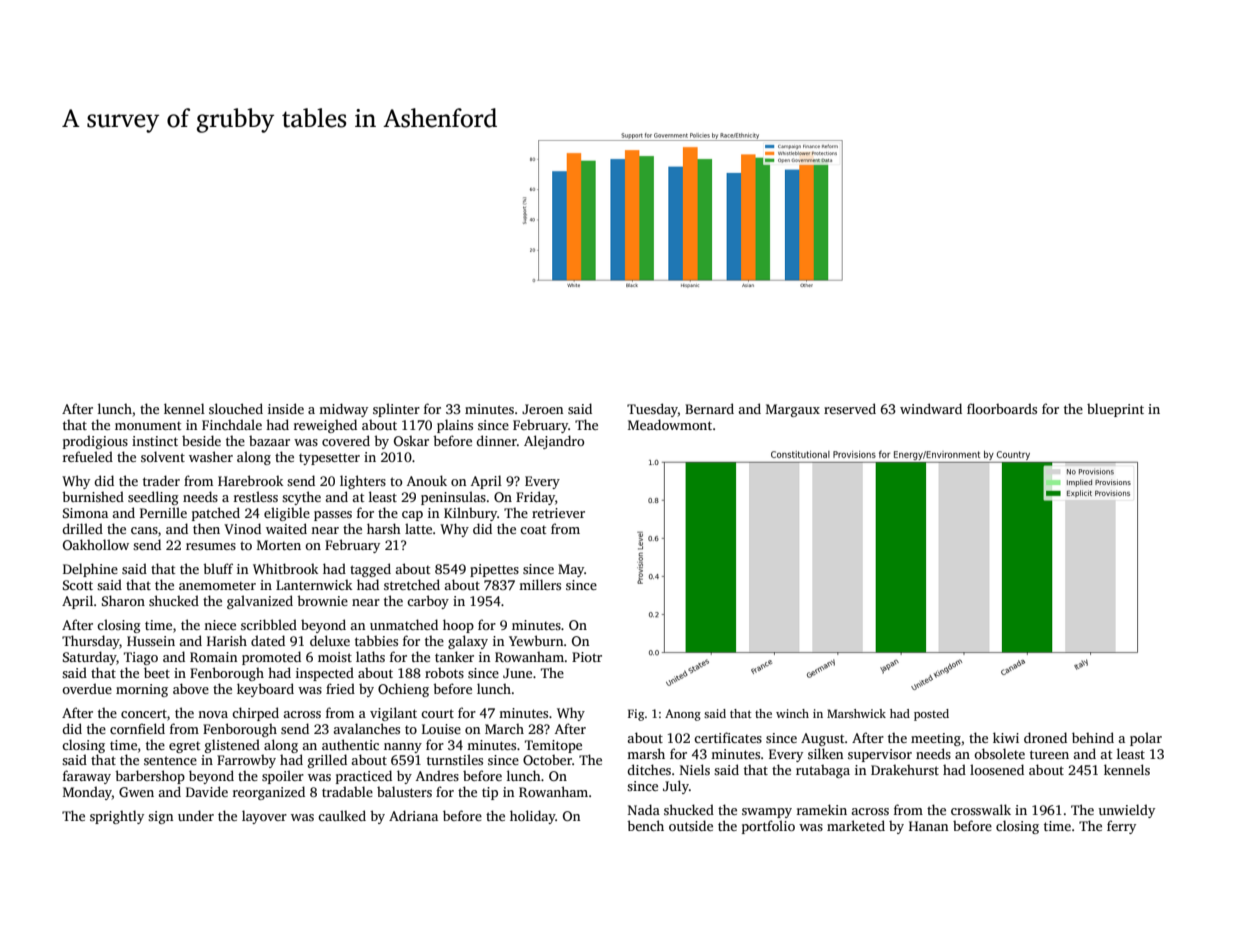 The image size is (1233, 952). Describe the element at coordinates (542, 409) in the screenshot. I see `Jeroen` at that location.
